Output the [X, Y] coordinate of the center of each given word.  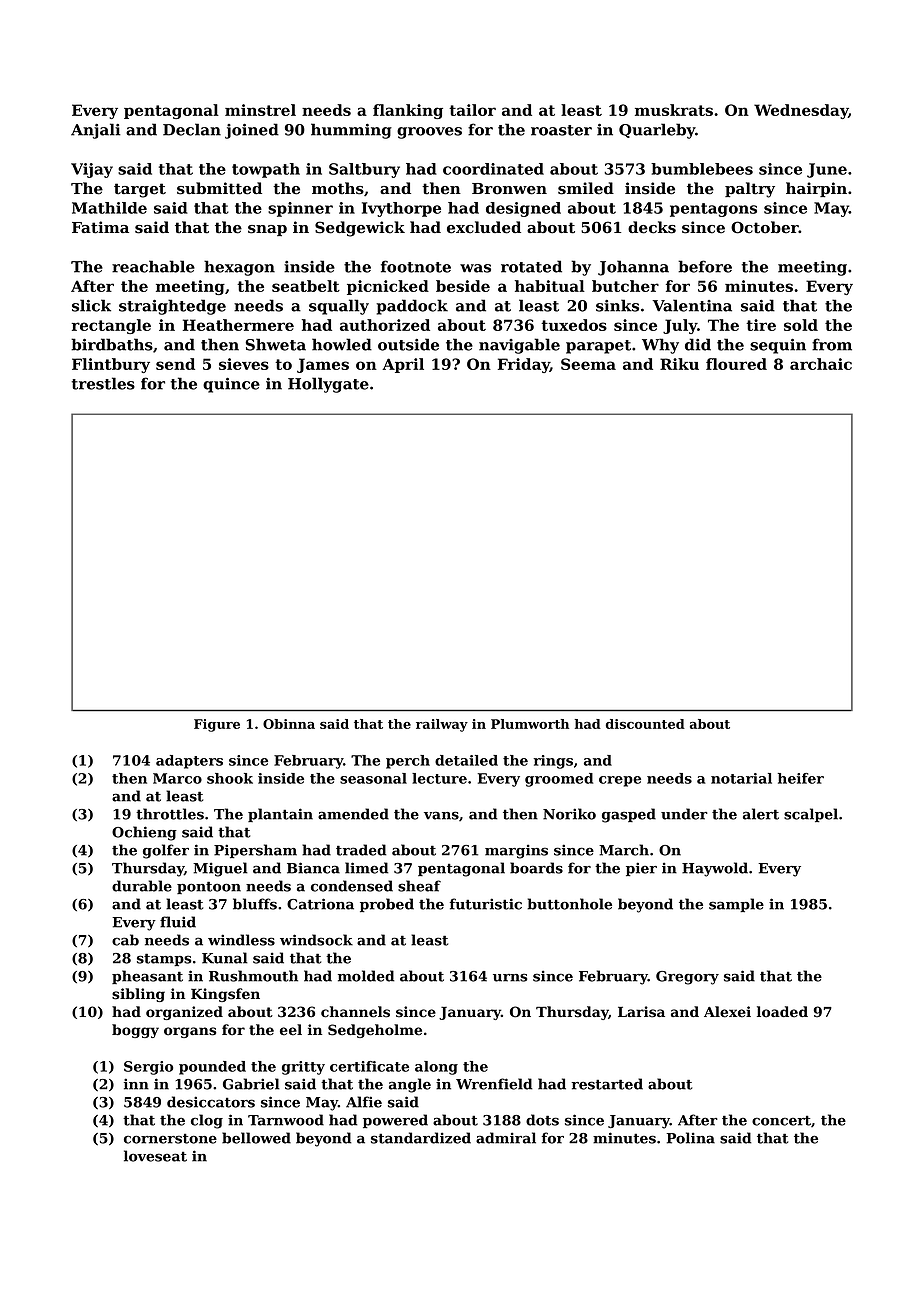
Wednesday [801, 111]
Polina [690, 1138]
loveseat [155, 1156]
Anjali [96, 131]
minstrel [260, 110]
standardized [421, 1138]
